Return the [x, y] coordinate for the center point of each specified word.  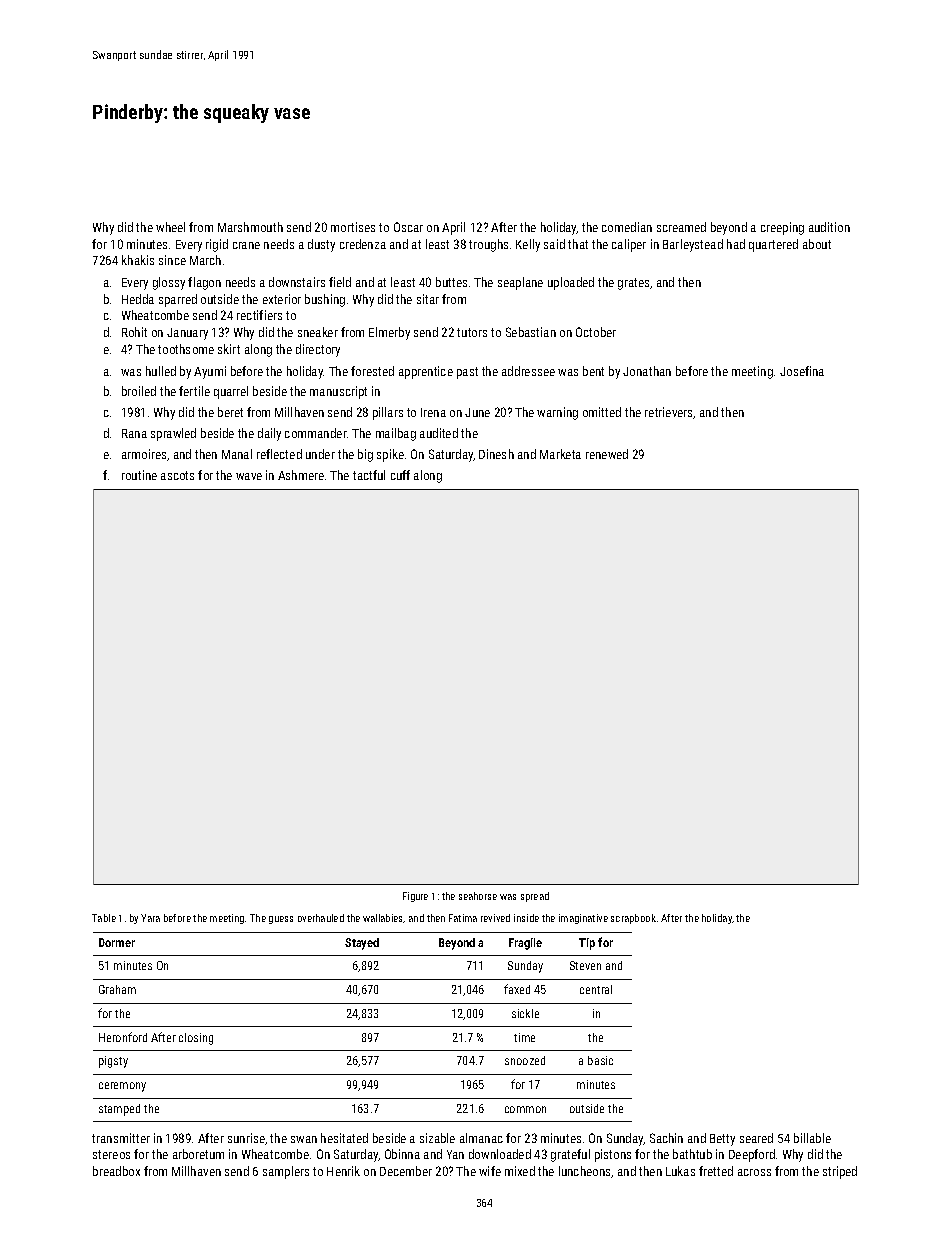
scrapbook [633, 919]
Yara [150, 918]
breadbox [116, 1171]
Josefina [802, 371]
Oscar [408, 227]
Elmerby [389, 333]
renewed [607, 454]
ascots [177, 475]
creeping [782, 228]
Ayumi [210, 372]
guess [281, 920]
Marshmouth [250, 227]
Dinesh [496, 454]
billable [812, 1138]
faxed [517, 989]
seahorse [478, 896]
